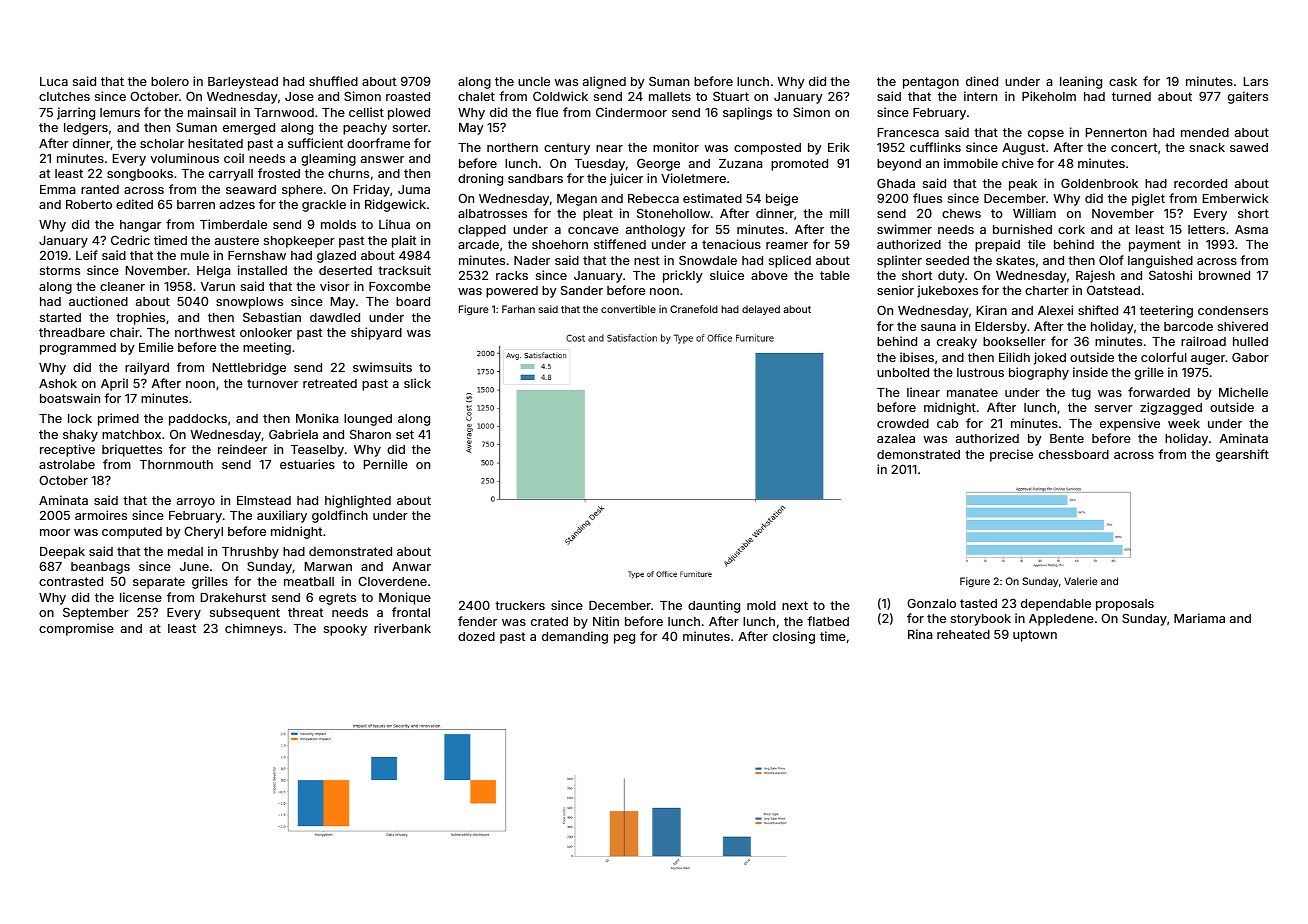 This page has width=1308, height=924. What do you see at coordinates (982, 81) in the page?
I see `dined` at bounding box center [982, 81].
